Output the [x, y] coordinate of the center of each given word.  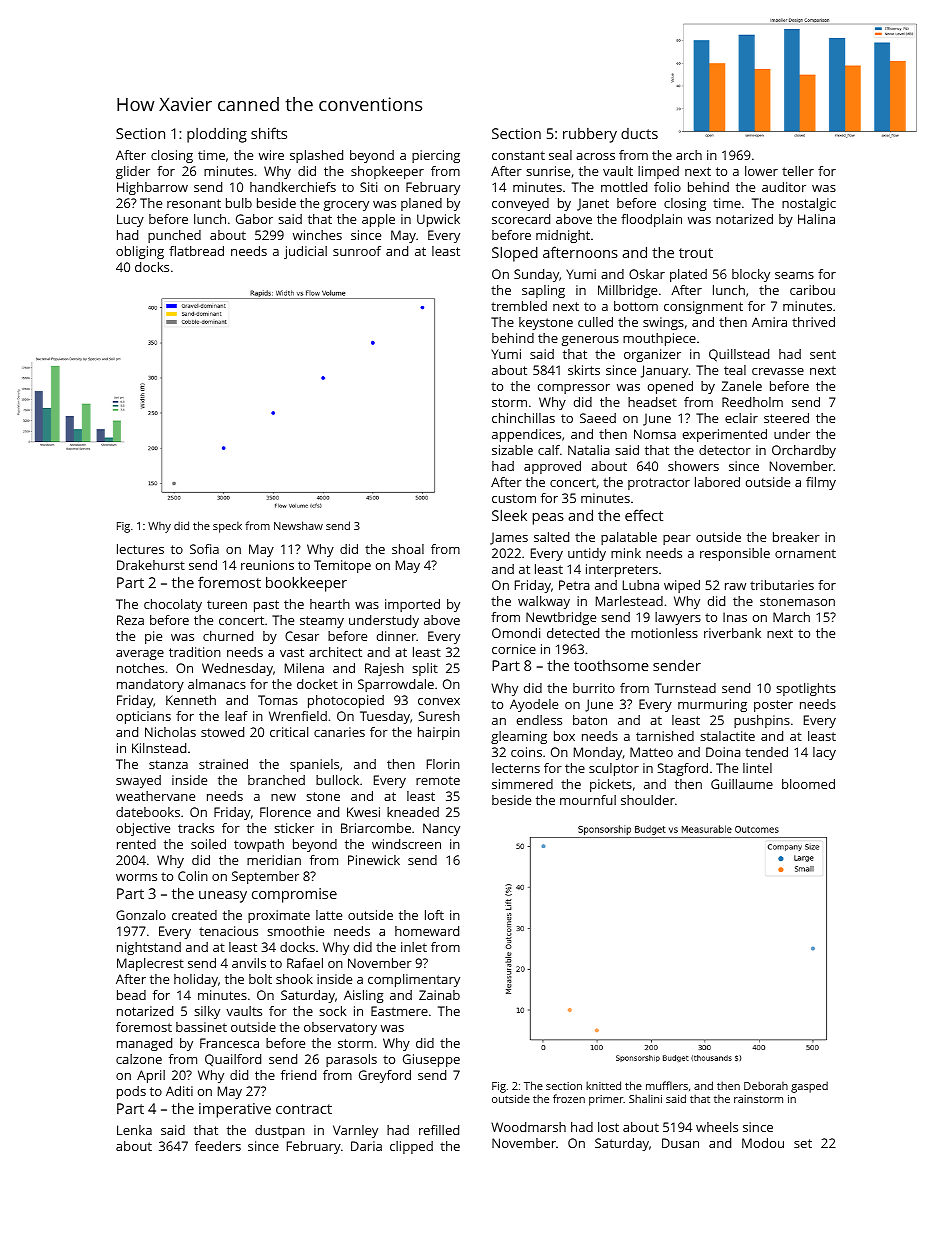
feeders [218, 1146]
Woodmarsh [528, 1127]
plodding [217, 135]
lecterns [516, 768]
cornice [514, 649]
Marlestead [629, 601]
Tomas [278, 700]
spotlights [806, 689]
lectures [140, 549]
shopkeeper [387, 172]
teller [798, 171]
